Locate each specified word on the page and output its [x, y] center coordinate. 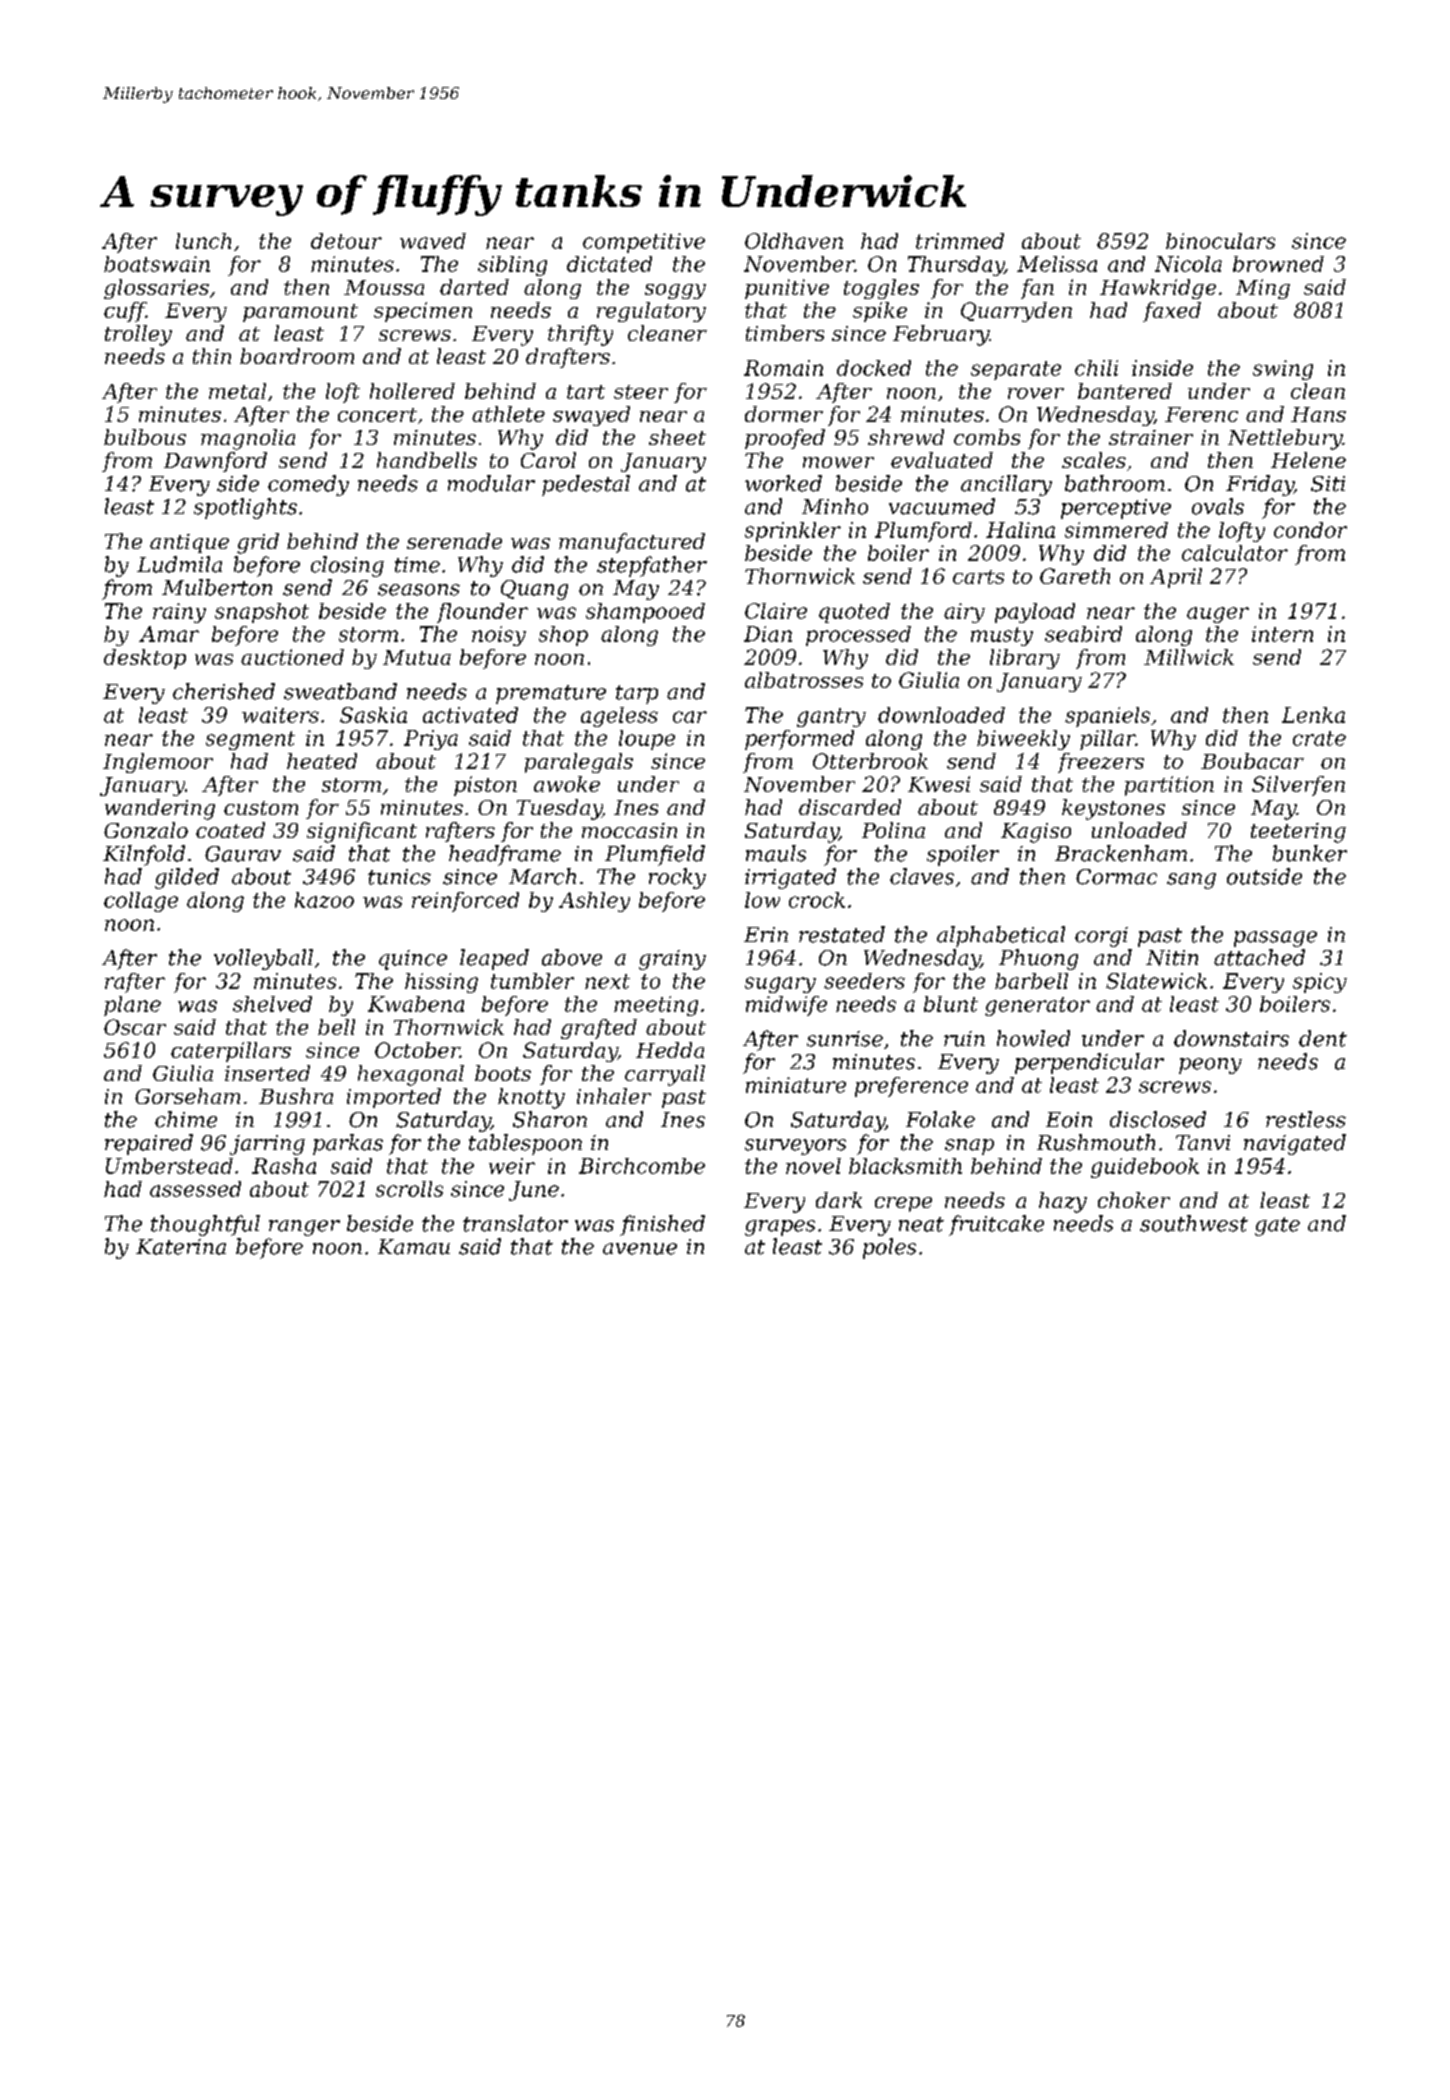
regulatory [651, 312]
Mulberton [217, 587]
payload [1035, 613]
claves [922, 876]
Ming [1263, 289]
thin [212, 356]
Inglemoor [158, 763]
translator [515, 1223]
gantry [831, 717]
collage [141, 902]
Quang [534, 590]
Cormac [1116, 877]
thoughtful [205, 1225]
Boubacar [1252, 761]
